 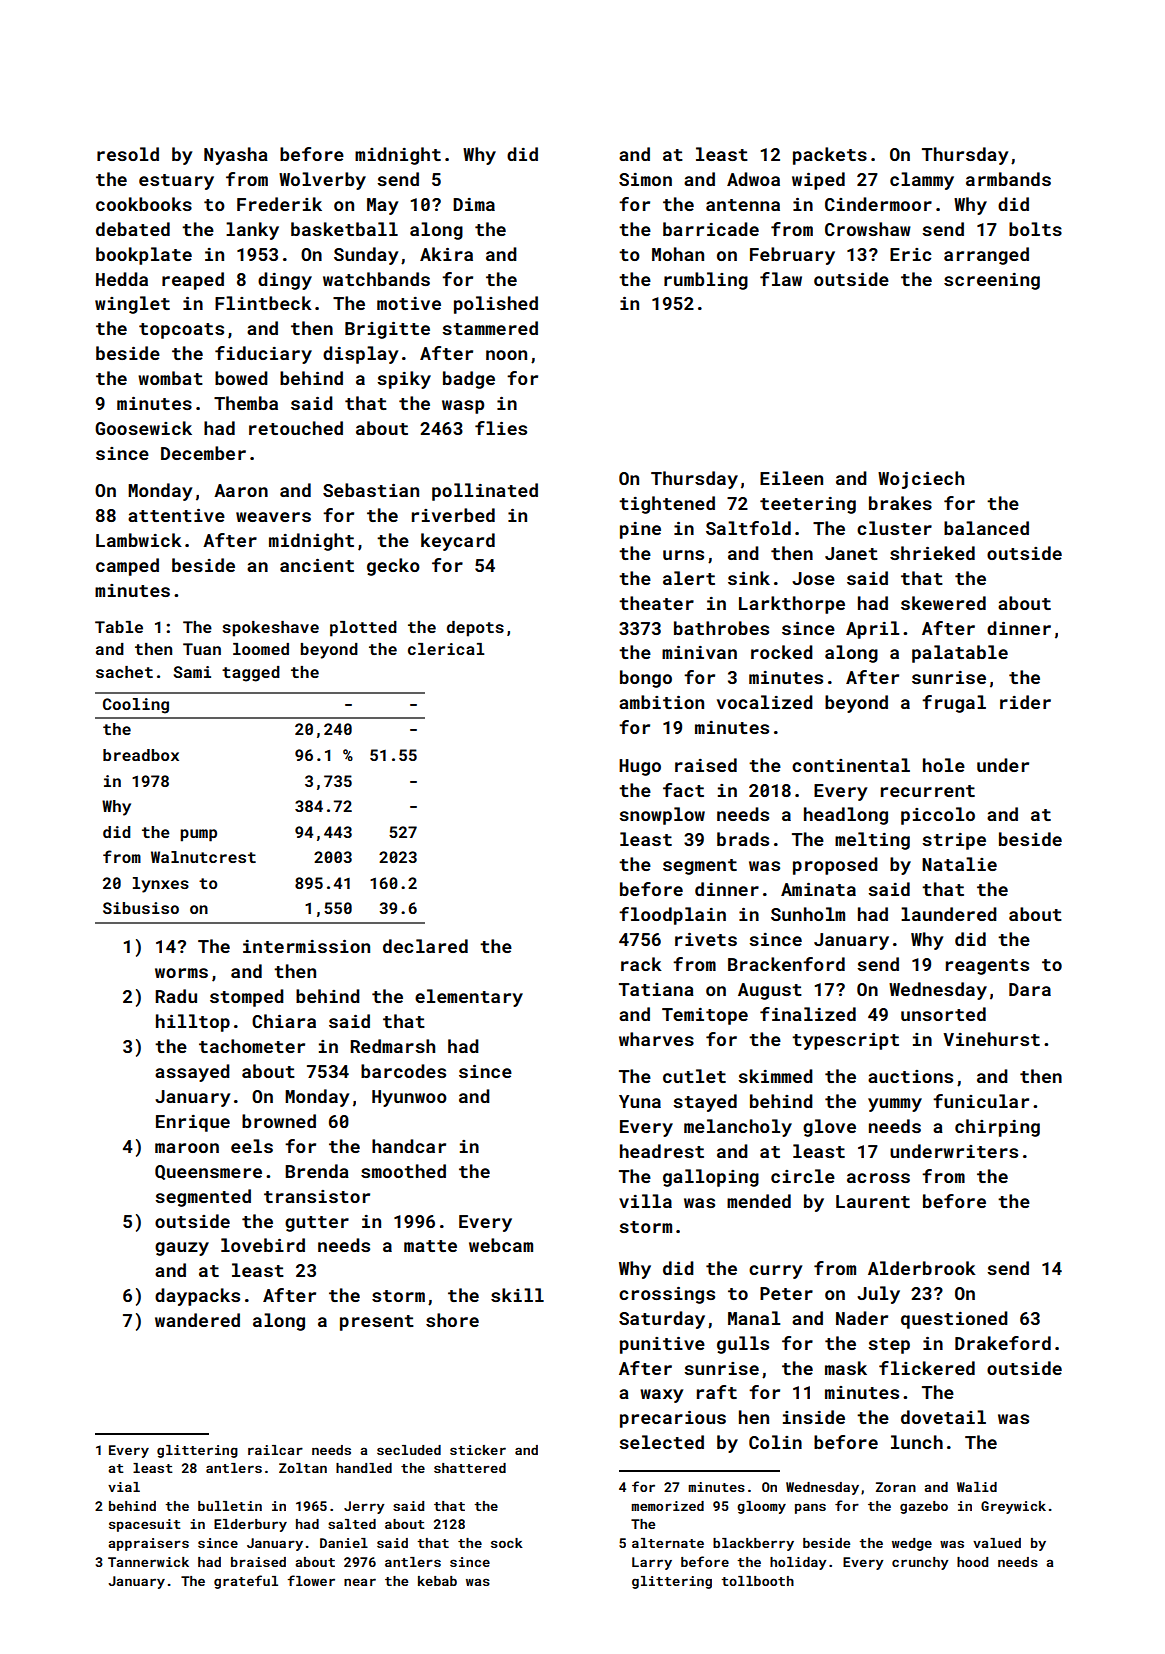 I want to click on April, so click(x=872, y=630).
